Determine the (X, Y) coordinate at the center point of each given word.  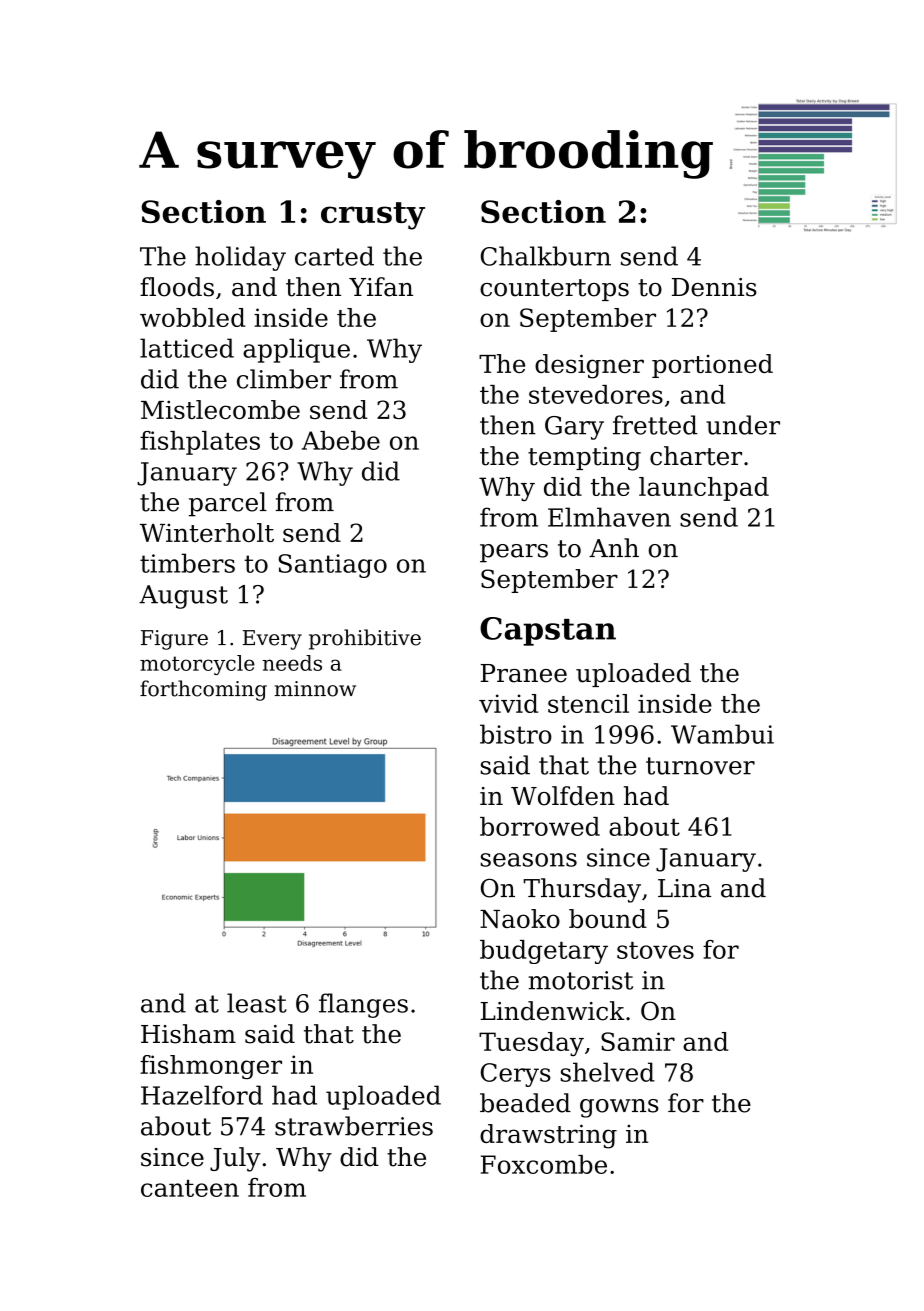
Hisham (188, 1034)
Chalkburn (546, 256)
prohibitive (365, 639)
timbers (187, 563)
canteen (190, 1188)
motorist (581, 980)
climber (284, 379)
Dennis (714, 287)
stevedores (596, 394)
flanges (363, 1005)
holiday (240, 258)
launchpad (704, 489)
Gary (574, 428)
